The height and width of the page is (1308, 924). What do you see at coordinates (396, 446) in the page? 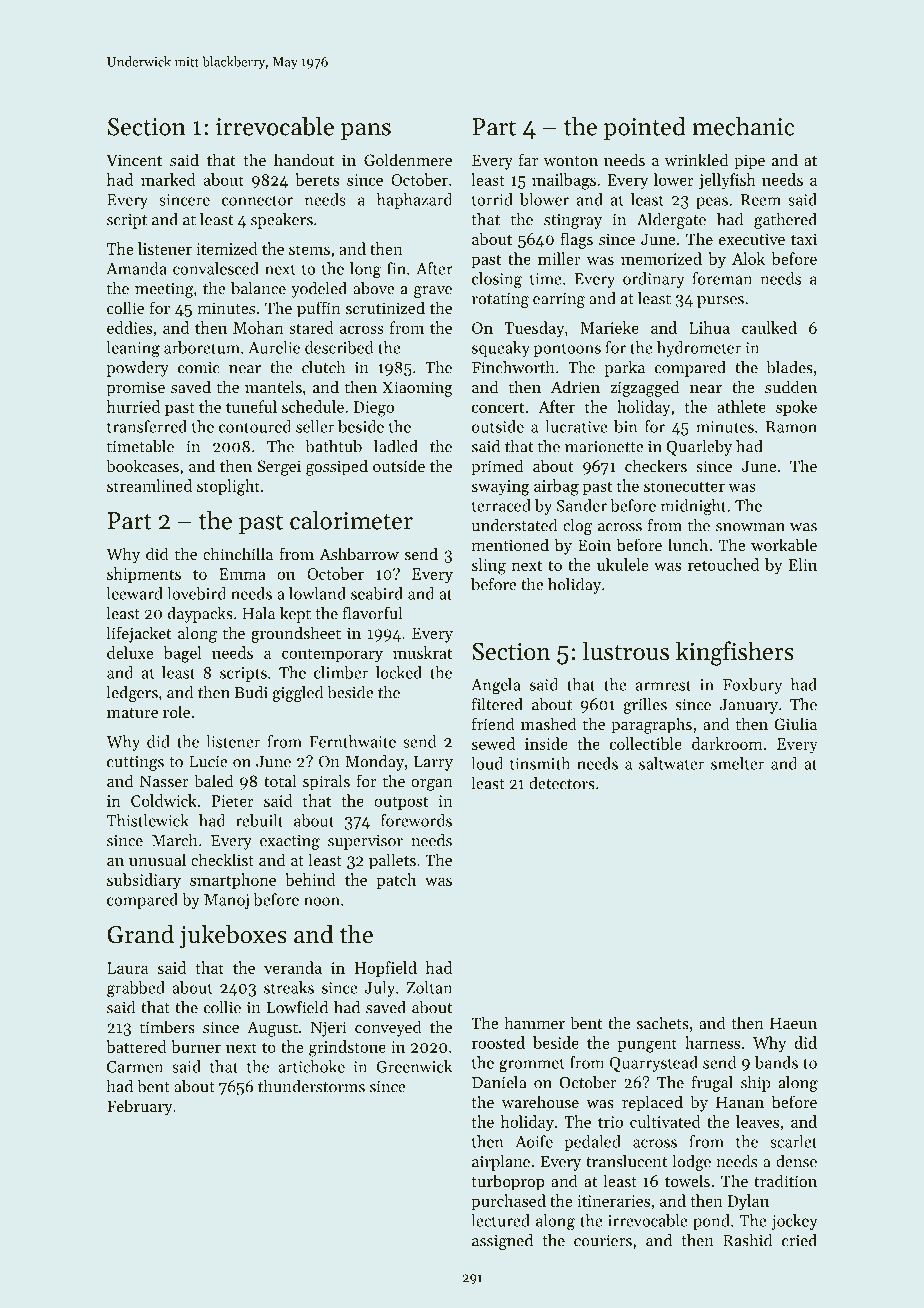
I see `ladled` at bounding box center [396, 446].
